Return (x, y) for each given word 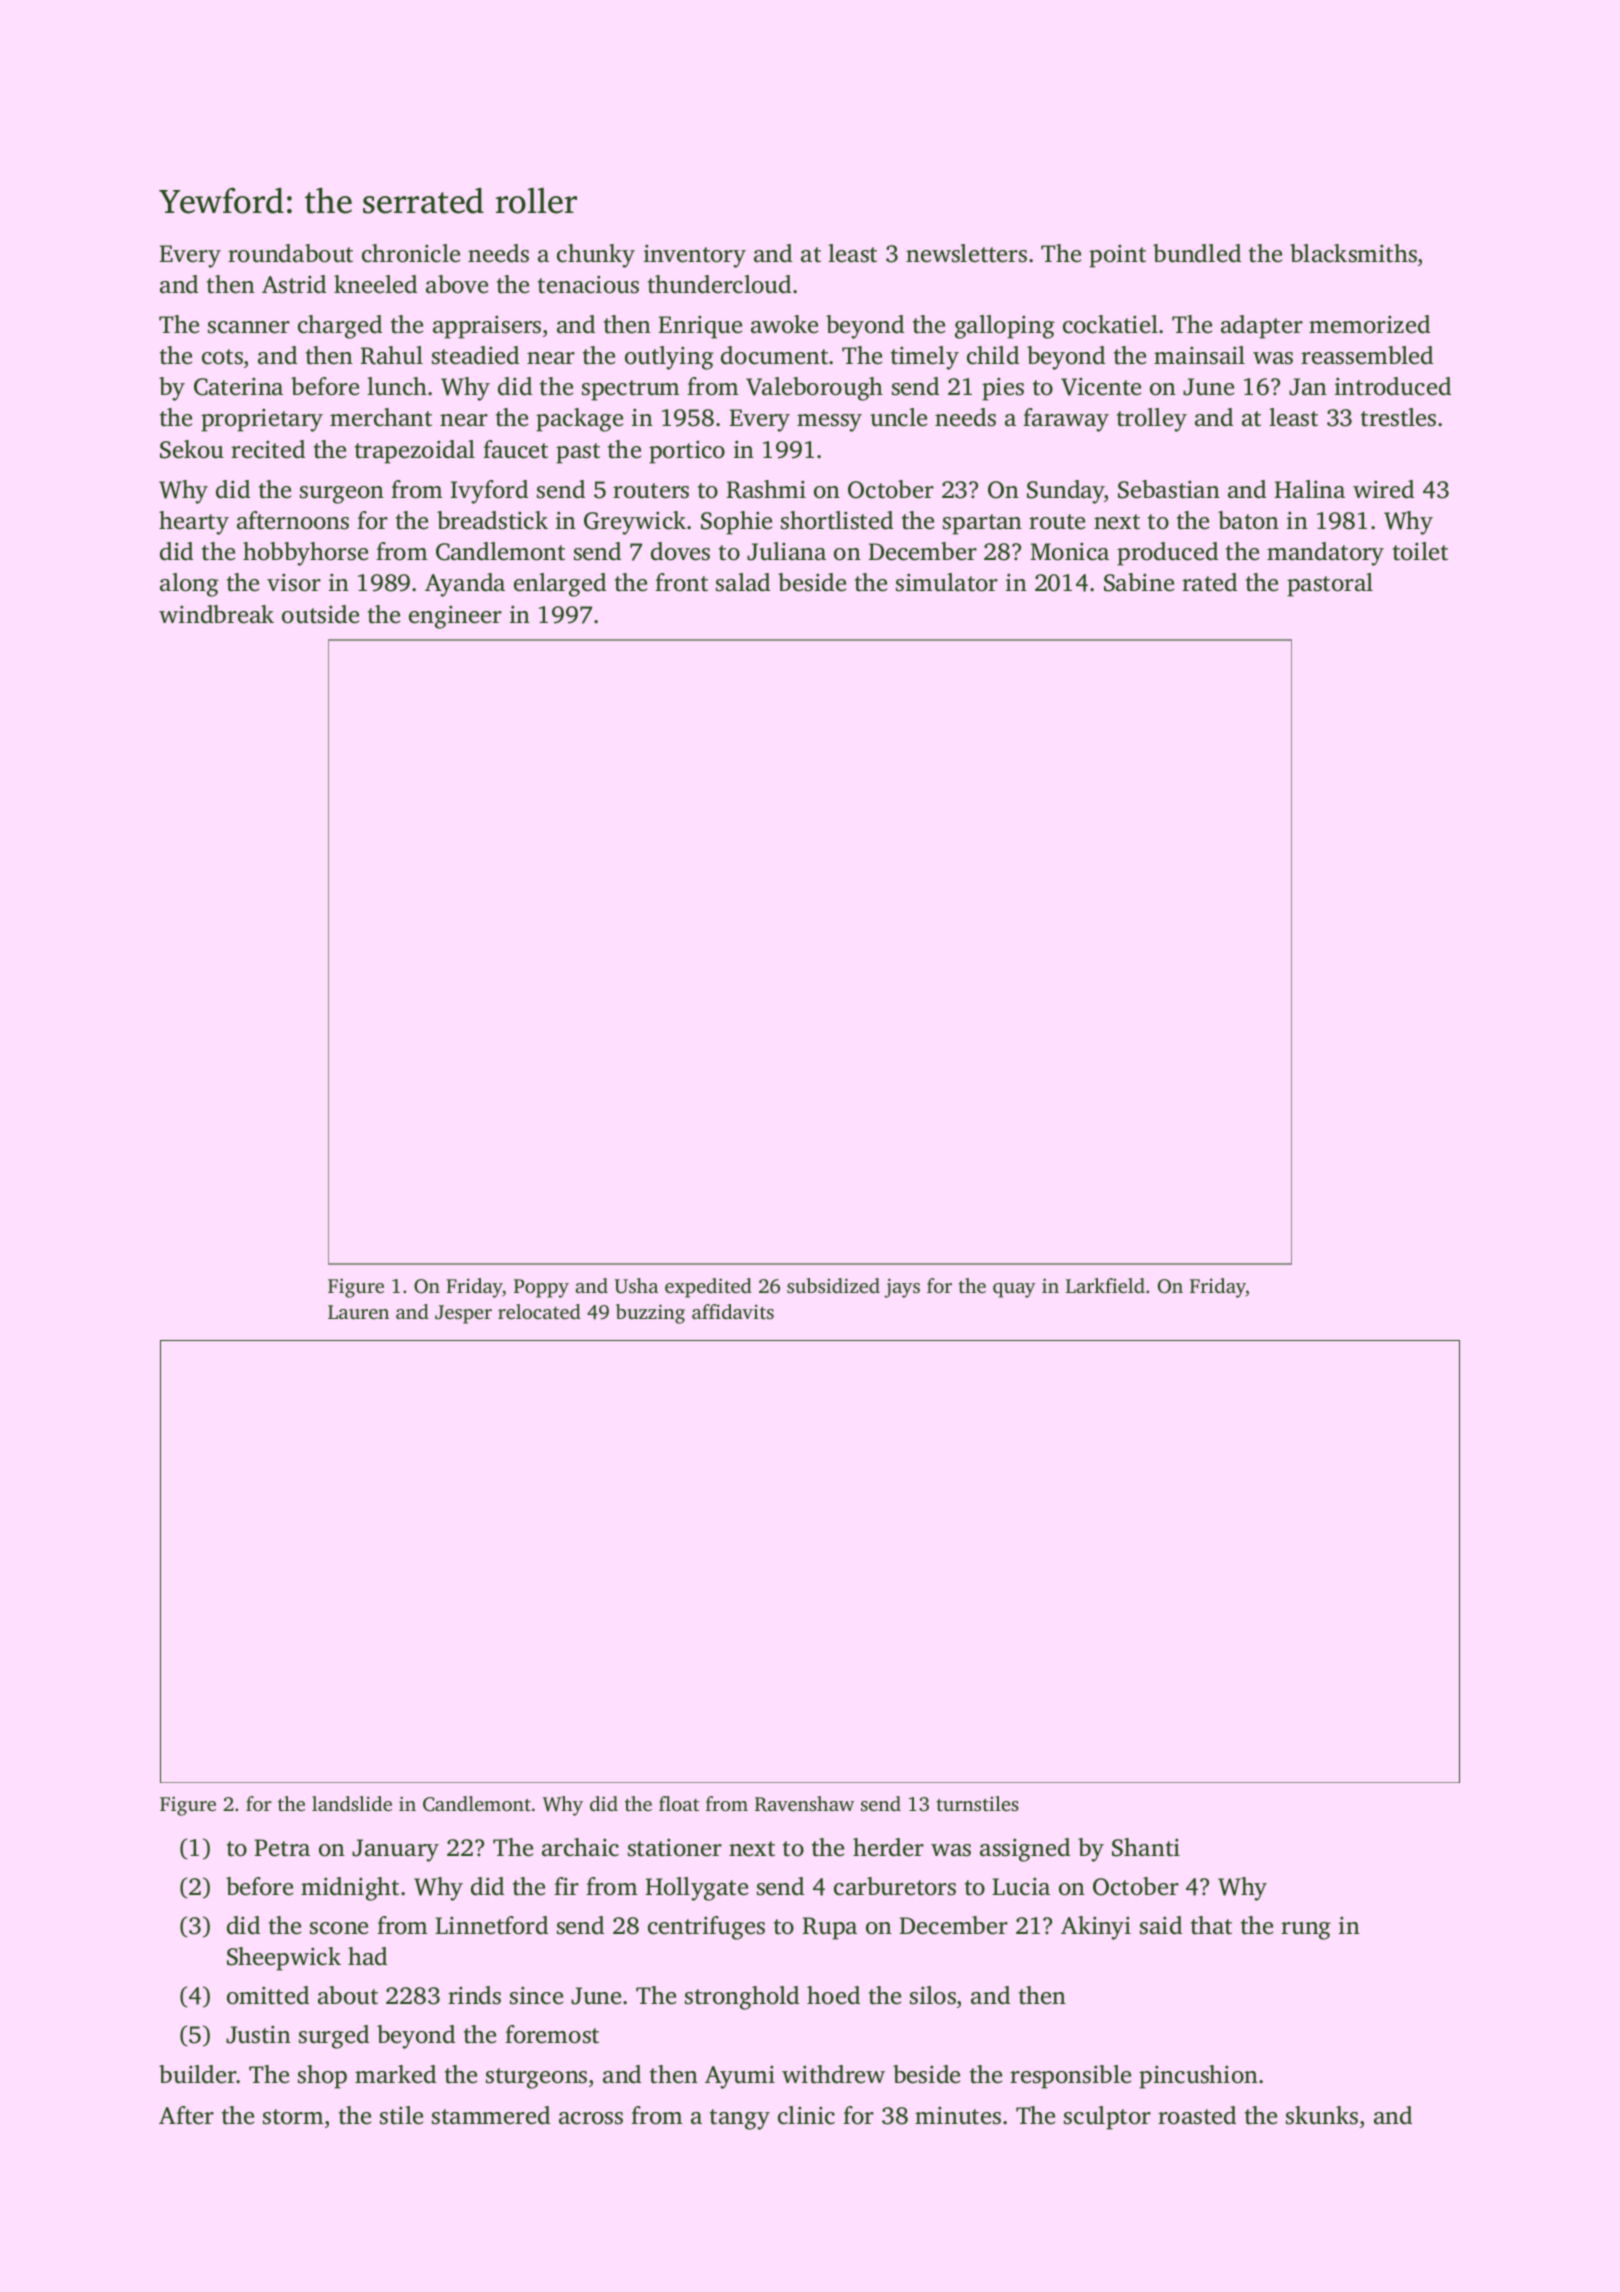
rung (1306, 1931)
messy (829, 423)
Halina (1310, 489)
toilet (1420, 551)
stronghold (742, 1998)
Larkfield (1105, 1285)
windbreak (216, 614)
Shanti (1146, 1847)
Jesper (463, 1314)
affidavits (733, 1311)
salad (743, 582)
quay (1014, 1290)
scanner (249, 327)
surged (334, 2037)
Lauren (358, 1312)
